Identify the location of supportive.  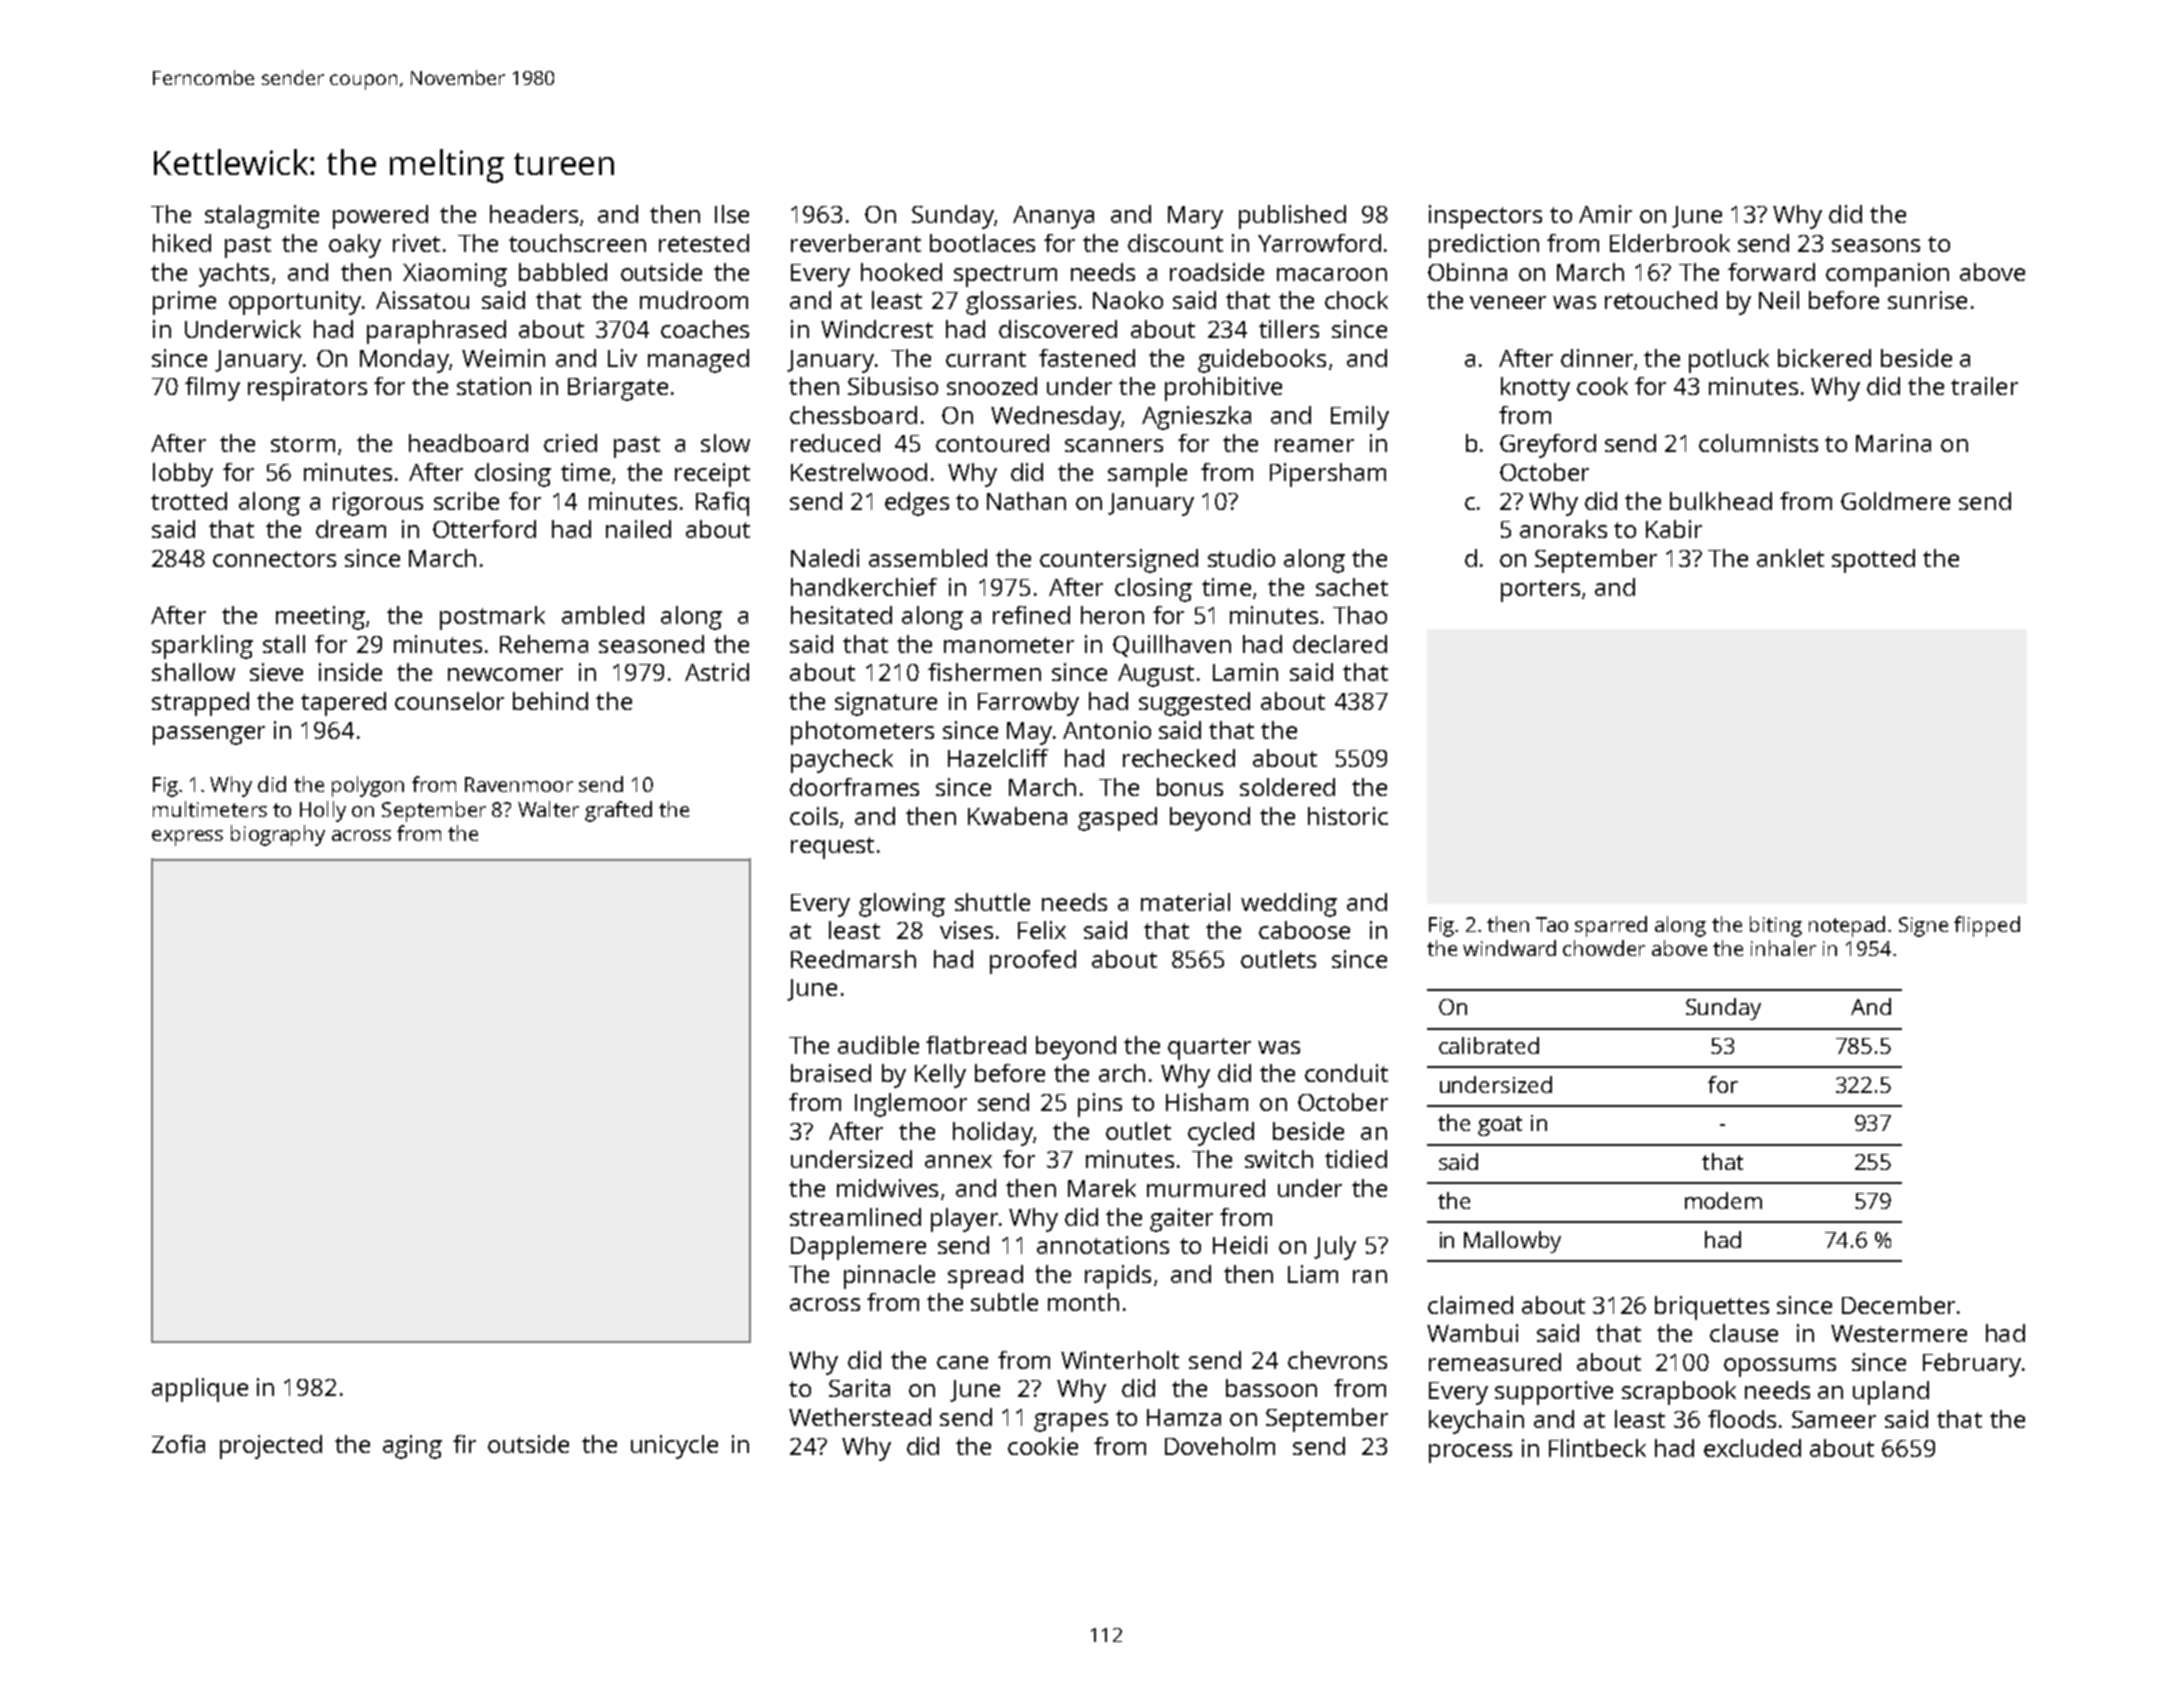
(1554, 1393).
